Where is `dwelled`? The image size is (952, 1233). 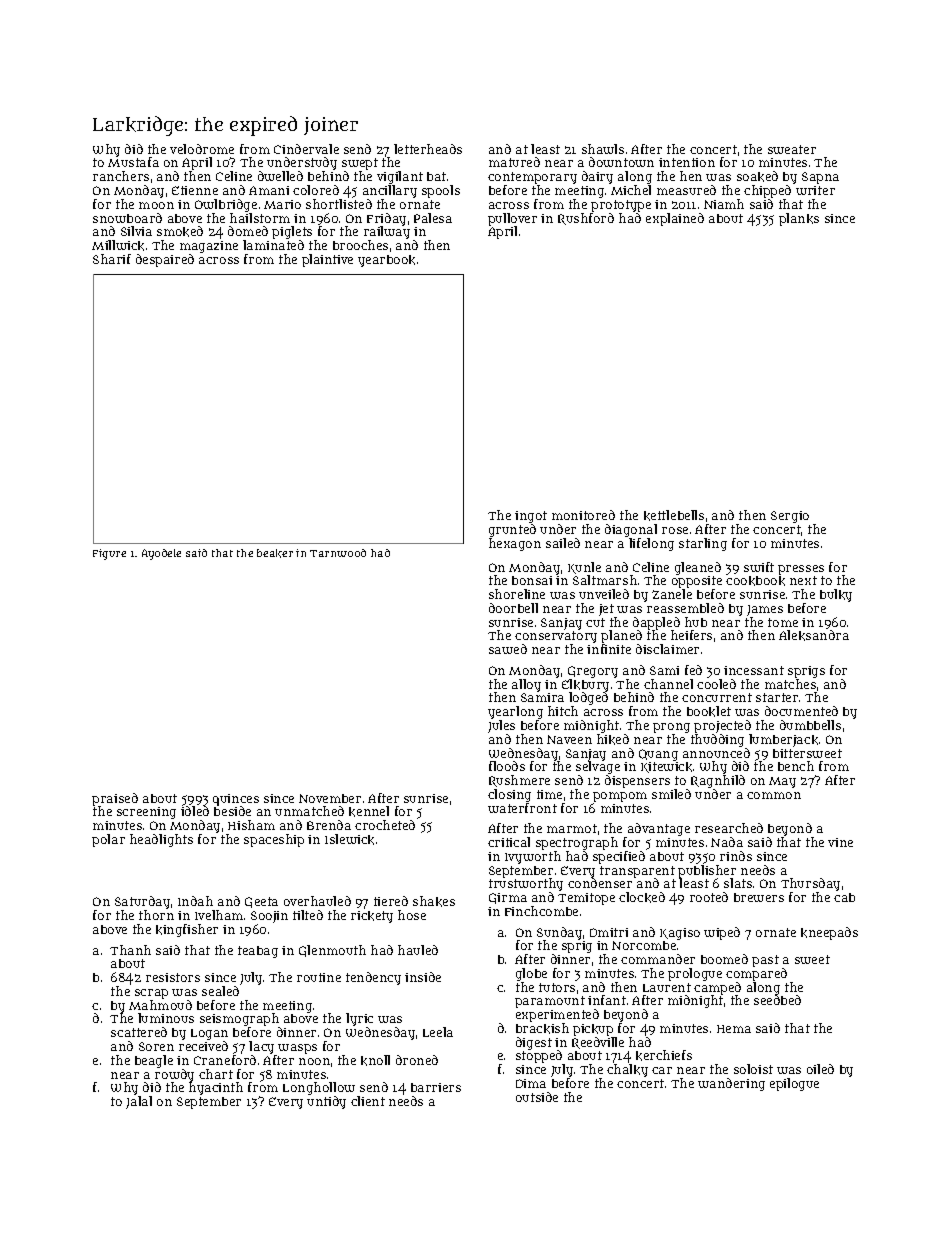
dwelled is located at coordinates (280, 176).
